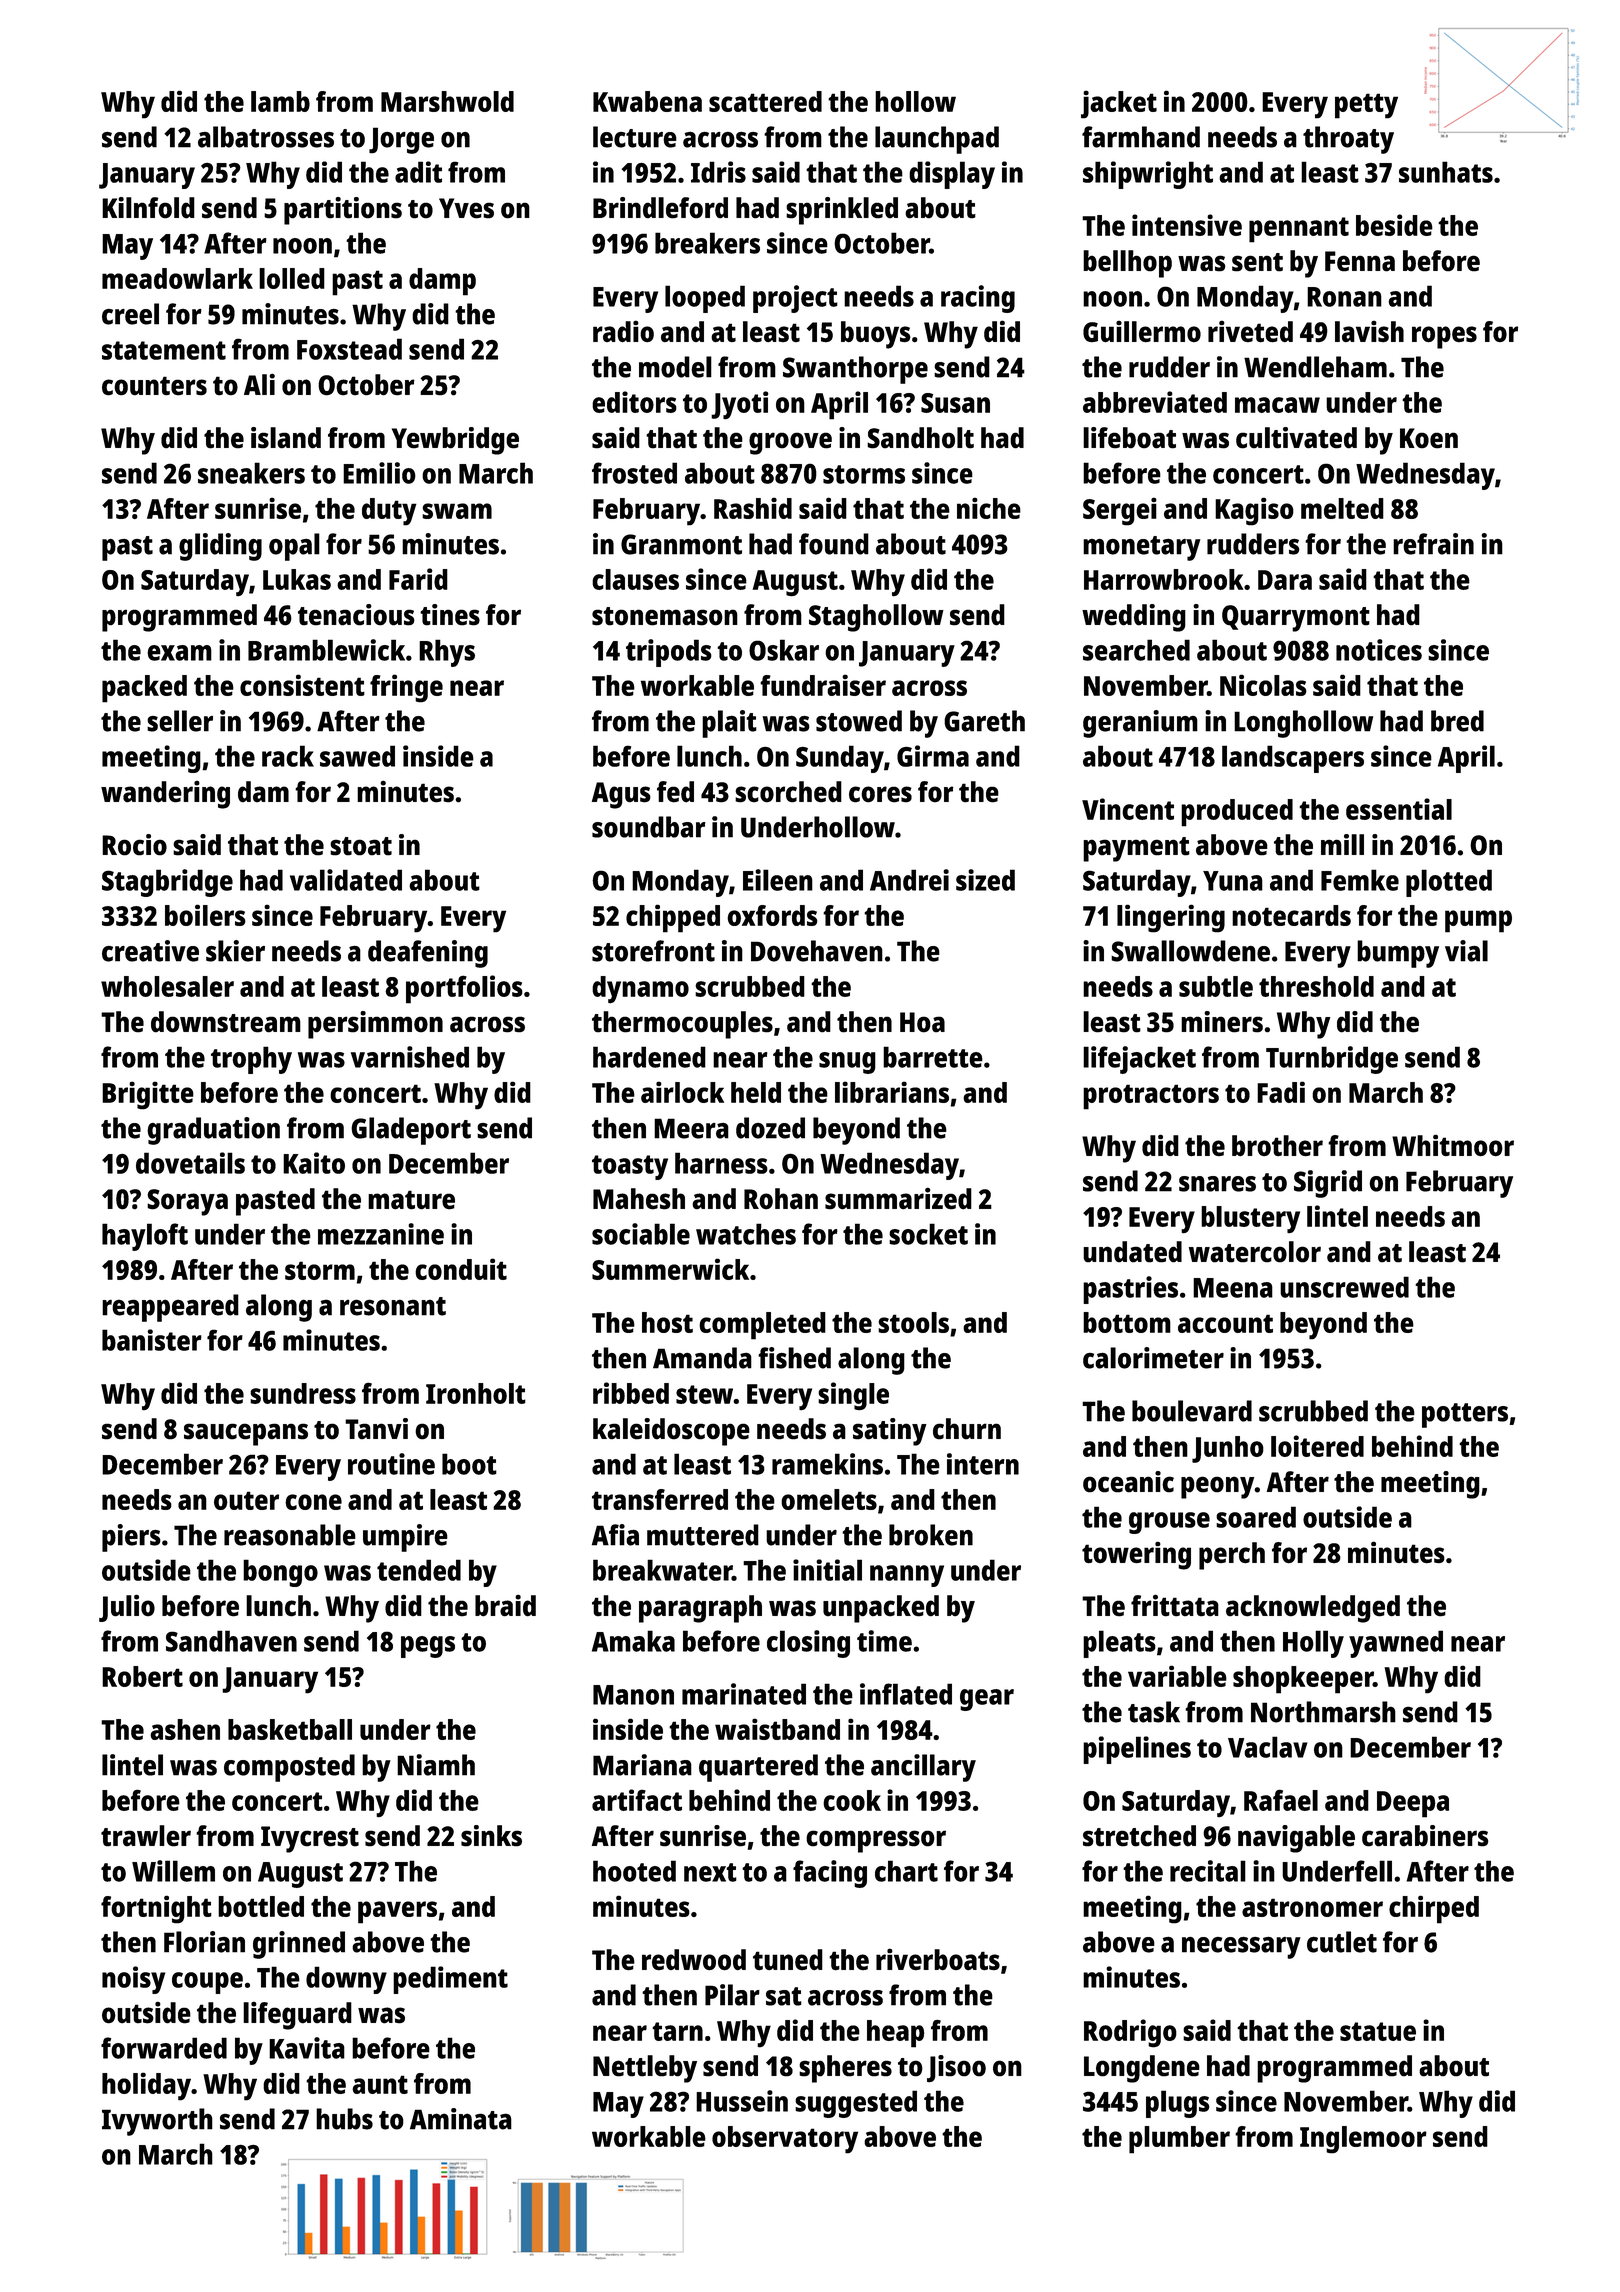 This document has height=2292, width=1620. Describe the element at coordinates (1465, 1415) in the document. I see `potters` at that location.
